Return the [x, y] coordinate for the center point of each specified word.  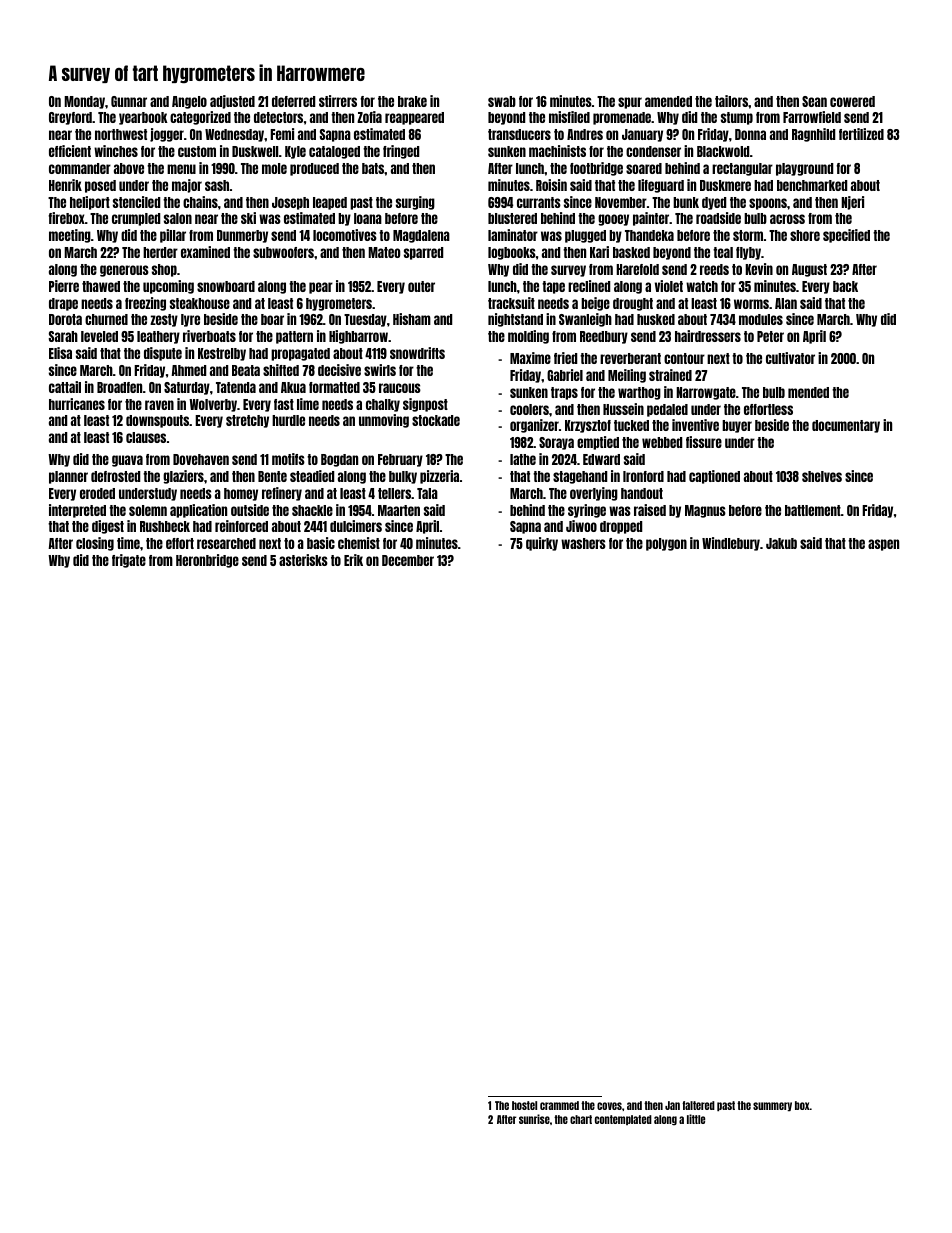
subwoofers [283, 252]
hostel [524, 1105]
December [408, 560]
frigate [129, 561]
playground [804, 169]
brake [412, 101]
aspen [883, 545]
